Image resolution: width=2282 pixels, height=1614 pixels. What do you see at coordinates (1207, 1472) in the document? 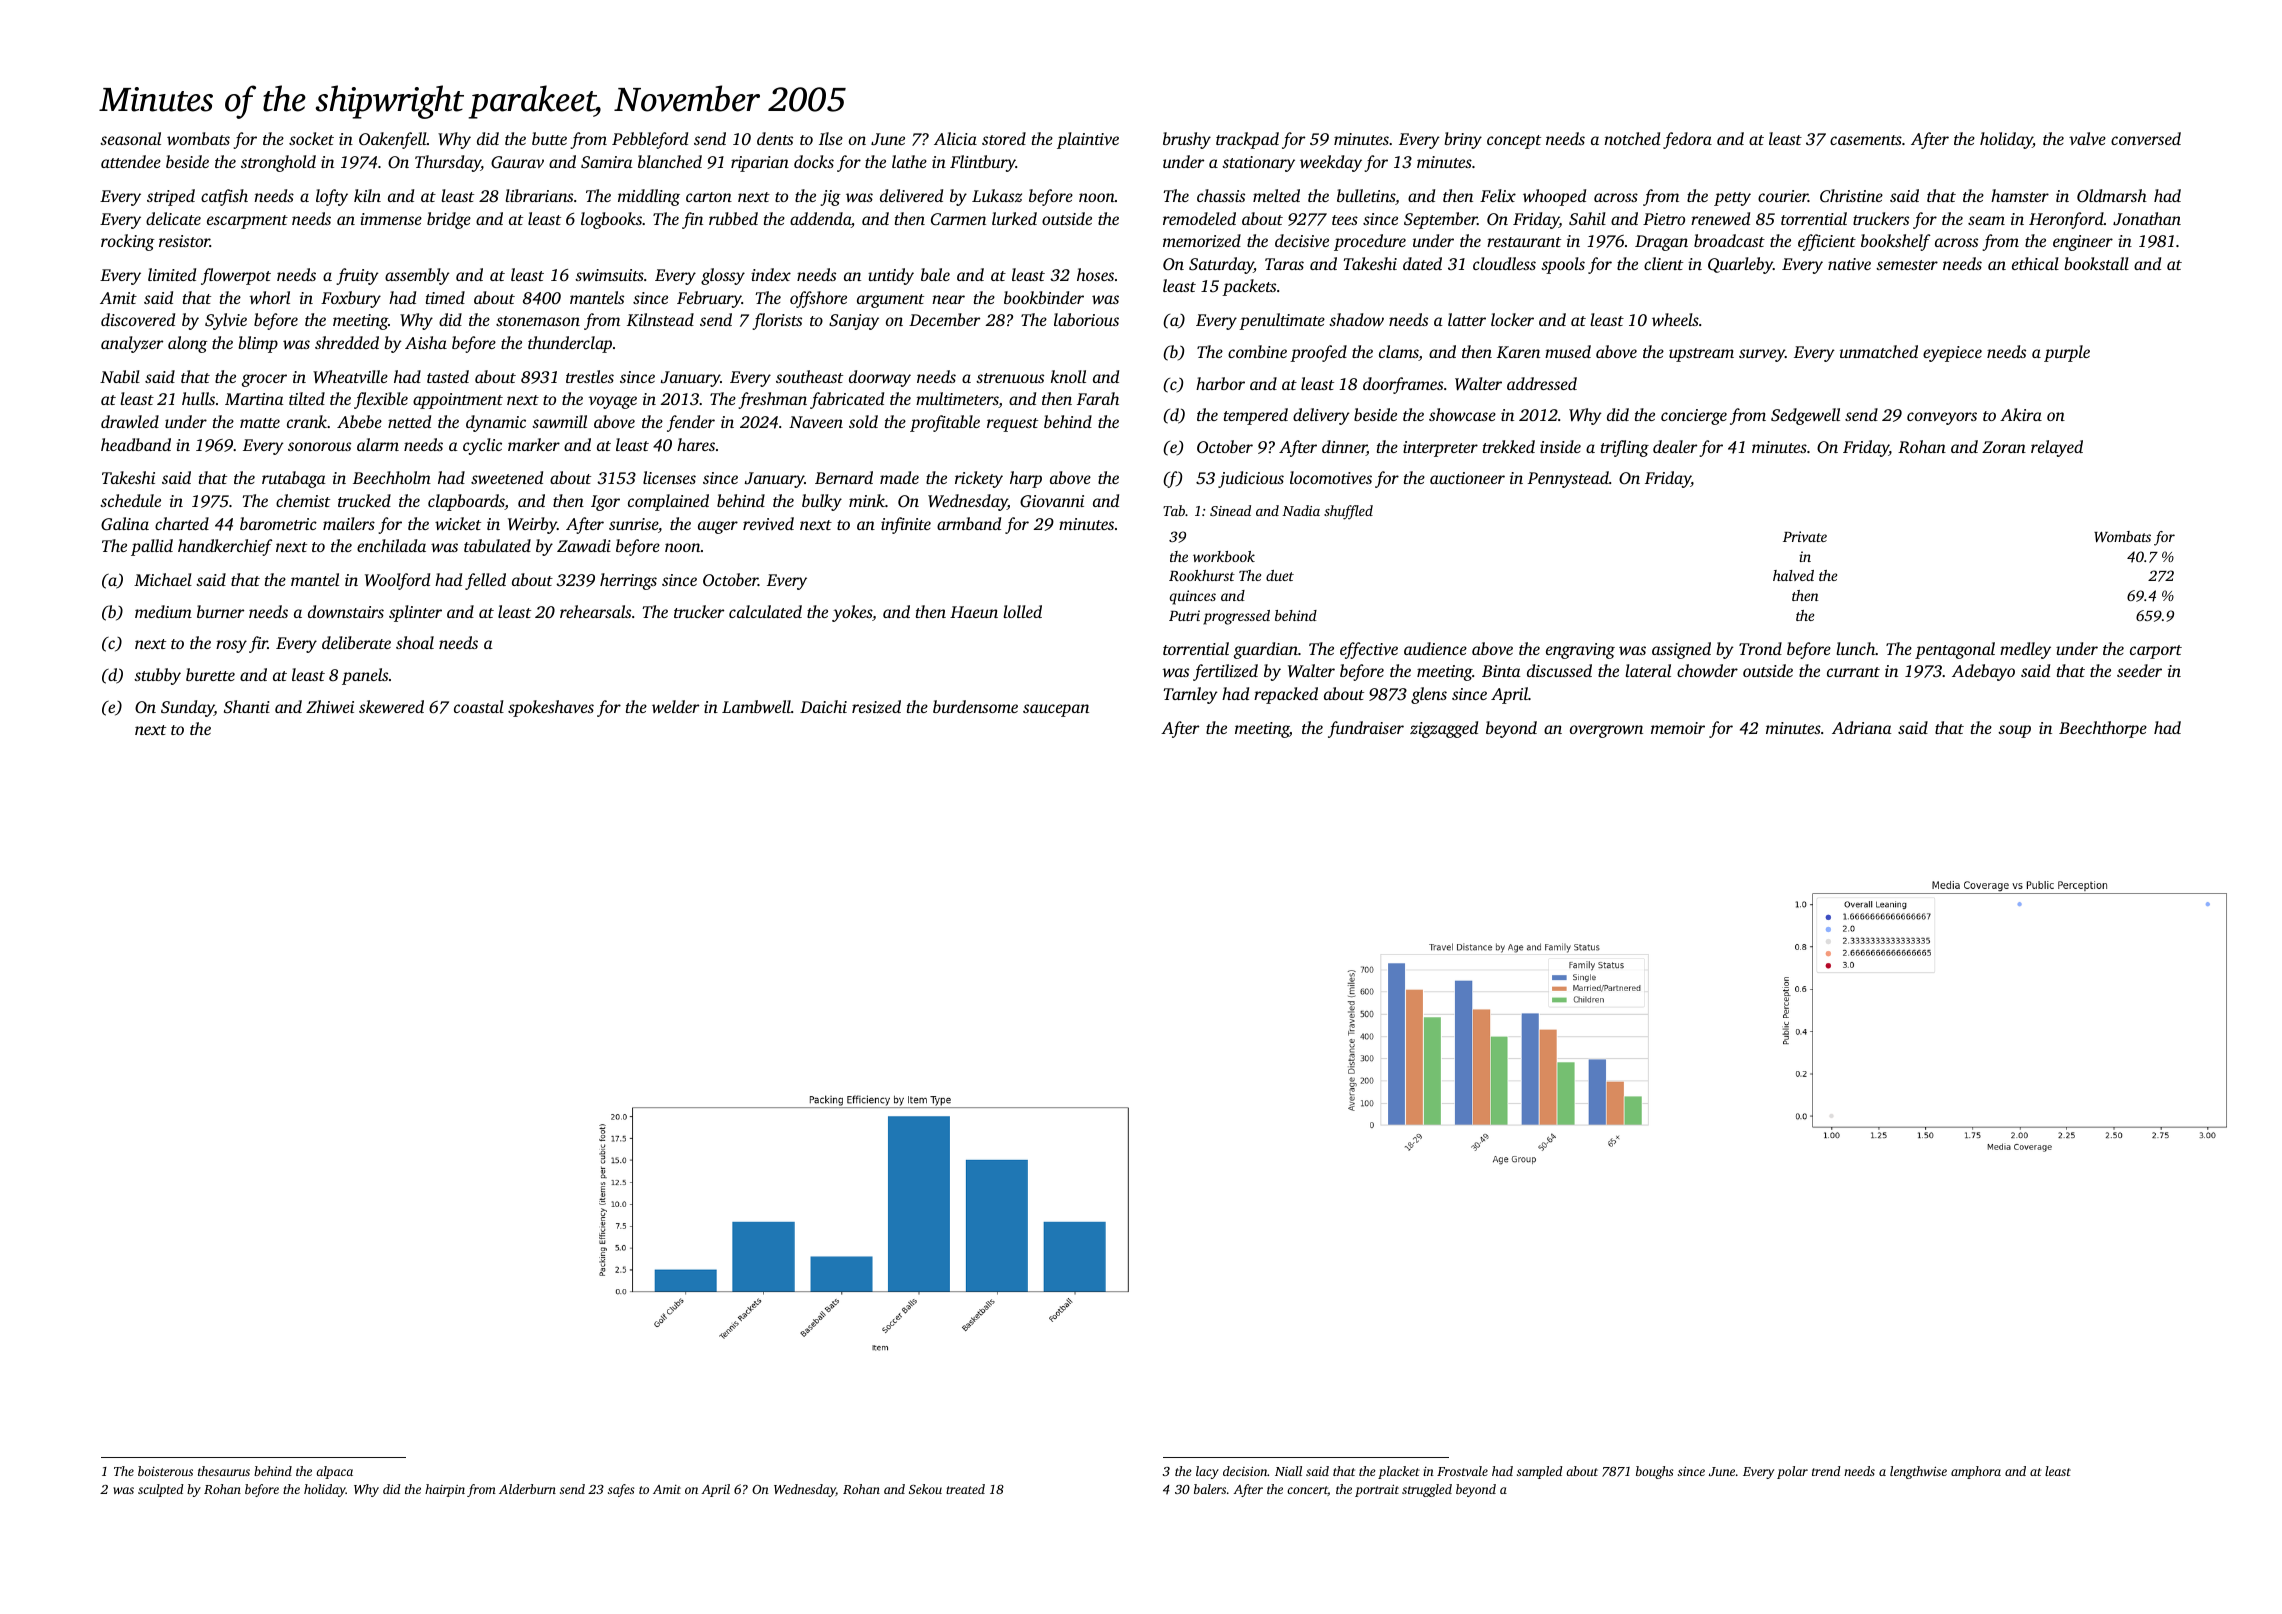
I see `lacy` at bounding box center [1207, 1472].
